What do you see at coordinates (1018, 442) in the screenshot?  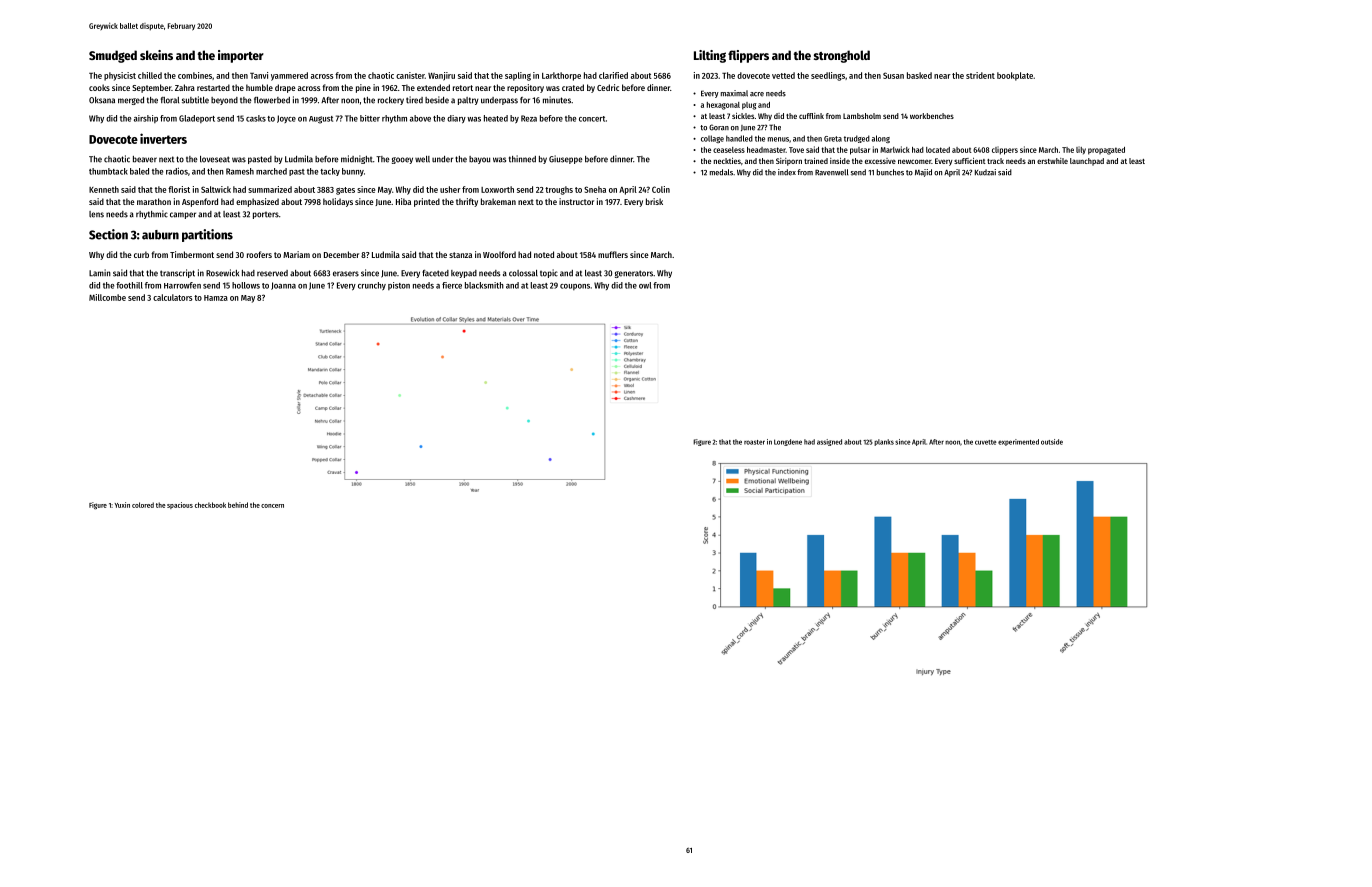 I see `experimented` at bounding box center [1018, 442].
